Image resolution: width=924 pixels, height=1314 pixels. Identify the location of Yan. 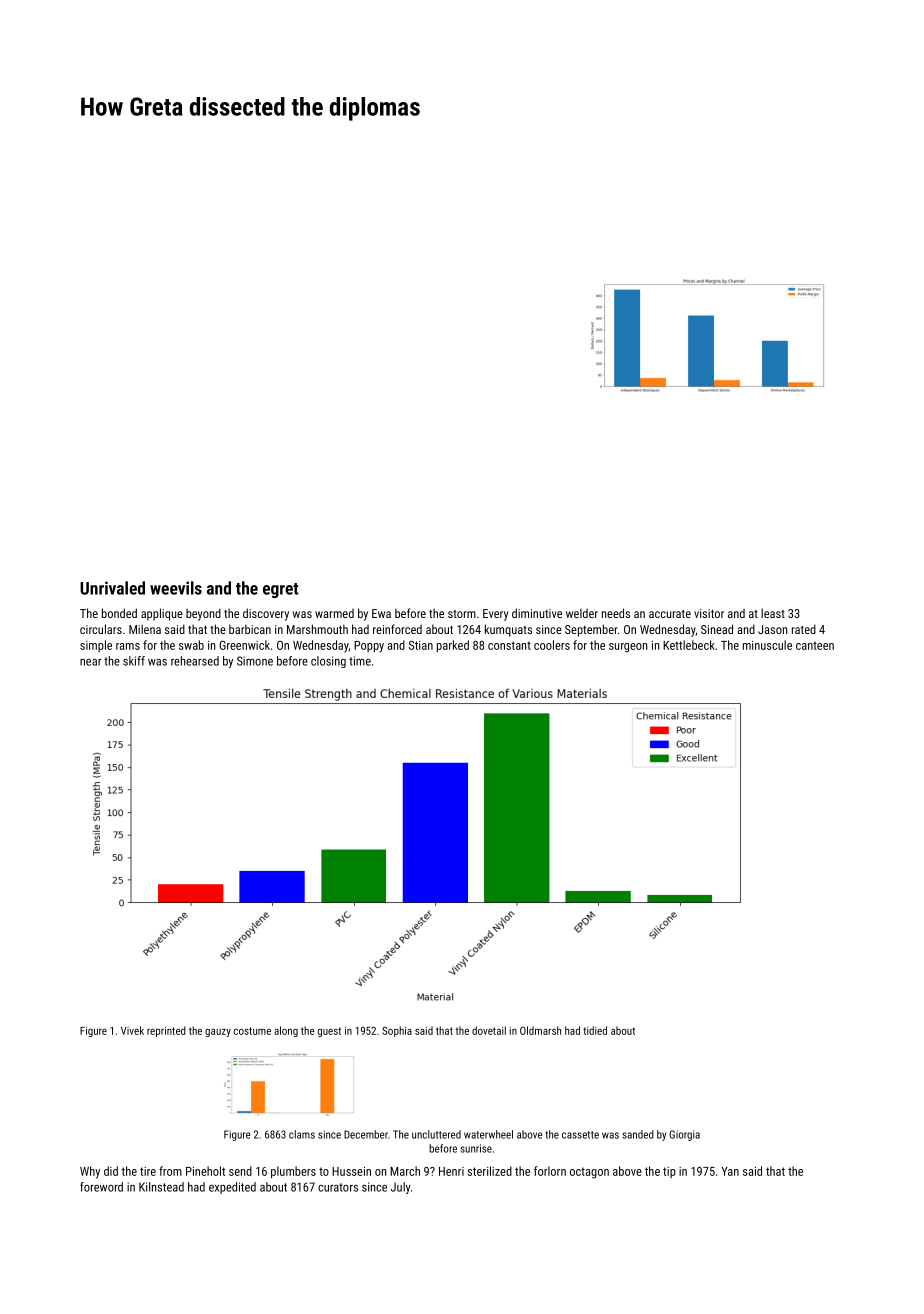
(730, 1171).
